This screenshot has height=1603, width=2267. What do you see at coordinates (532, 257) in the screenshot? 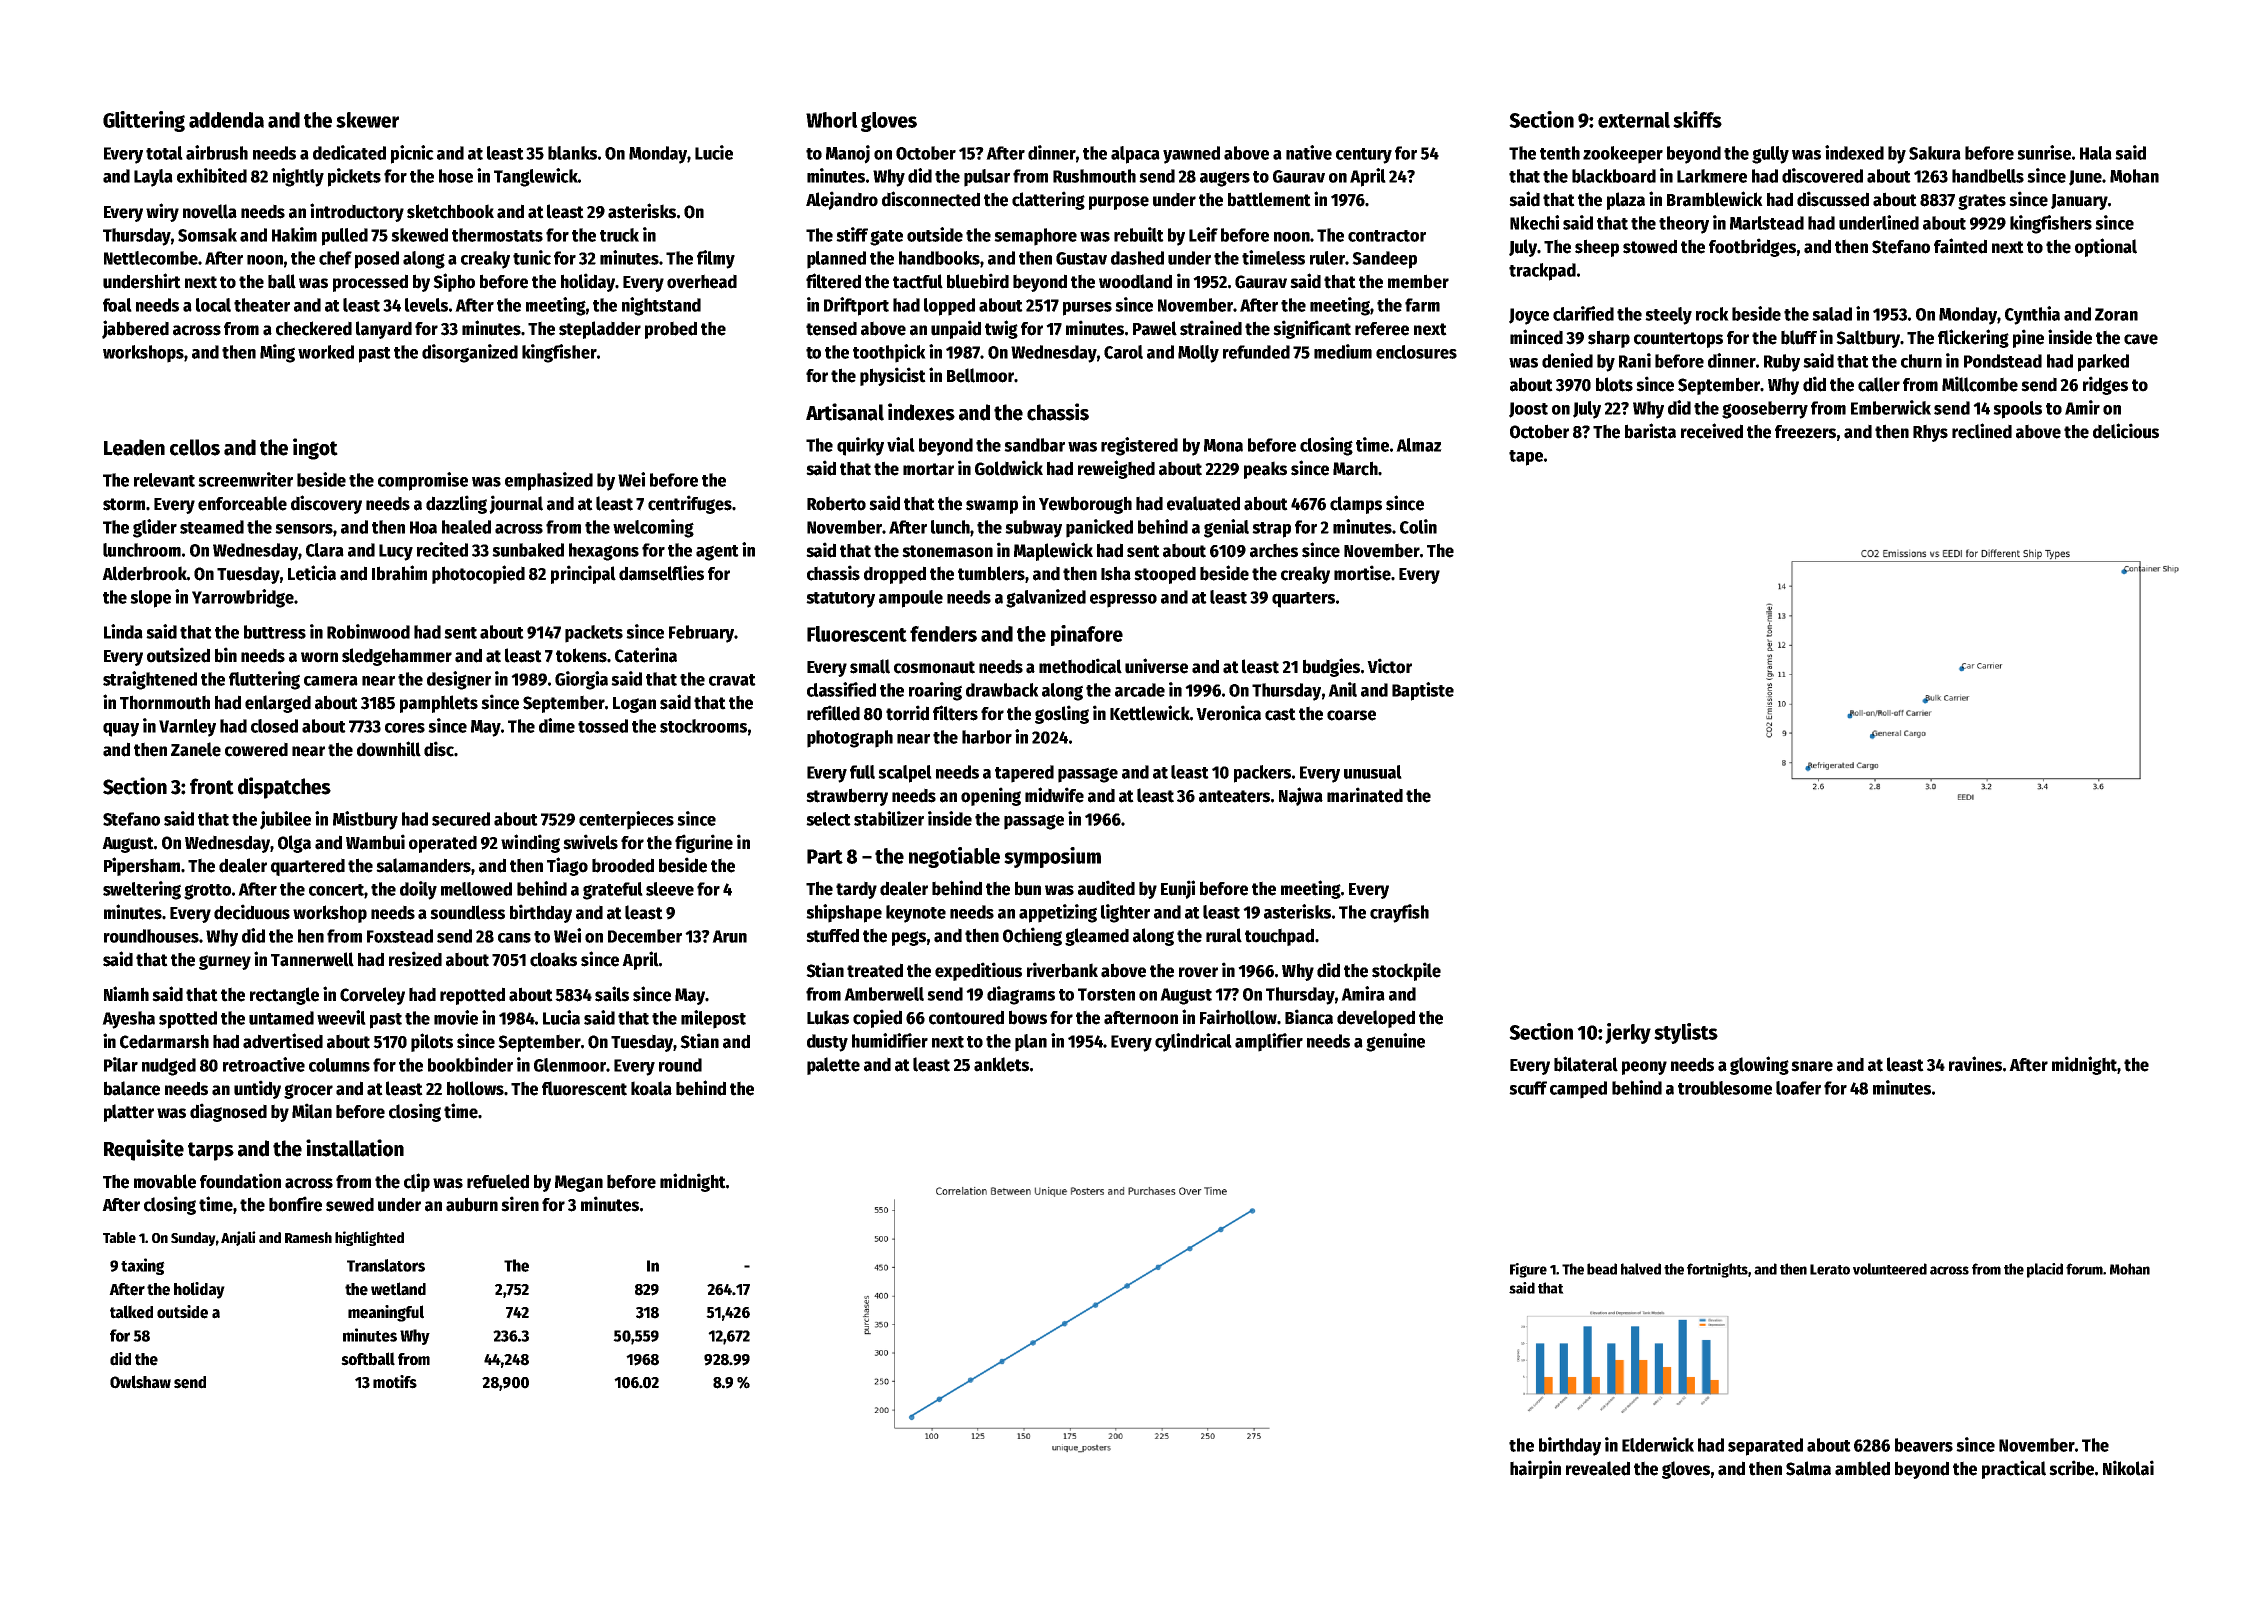
I see `tunic` at bounding box center [532, 257].
